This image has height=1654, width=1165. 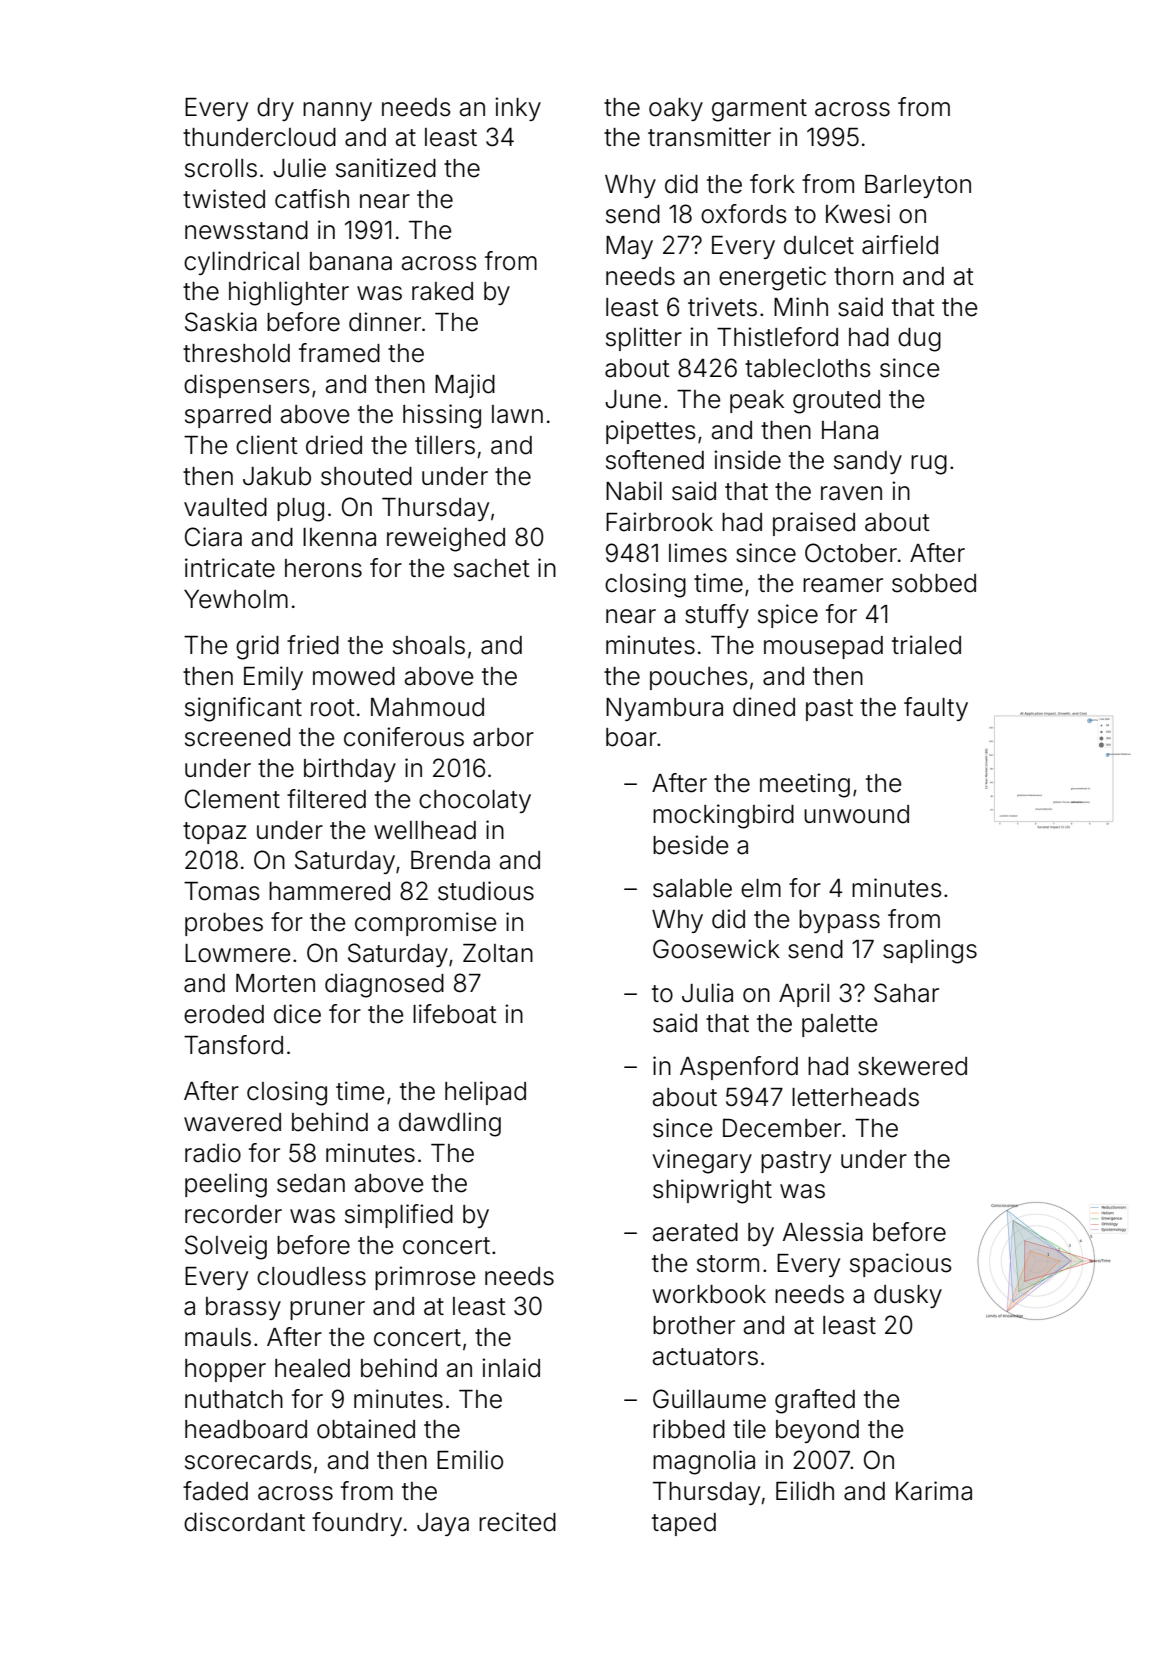 I want to click on nanny, so click(x=337, y=111).
